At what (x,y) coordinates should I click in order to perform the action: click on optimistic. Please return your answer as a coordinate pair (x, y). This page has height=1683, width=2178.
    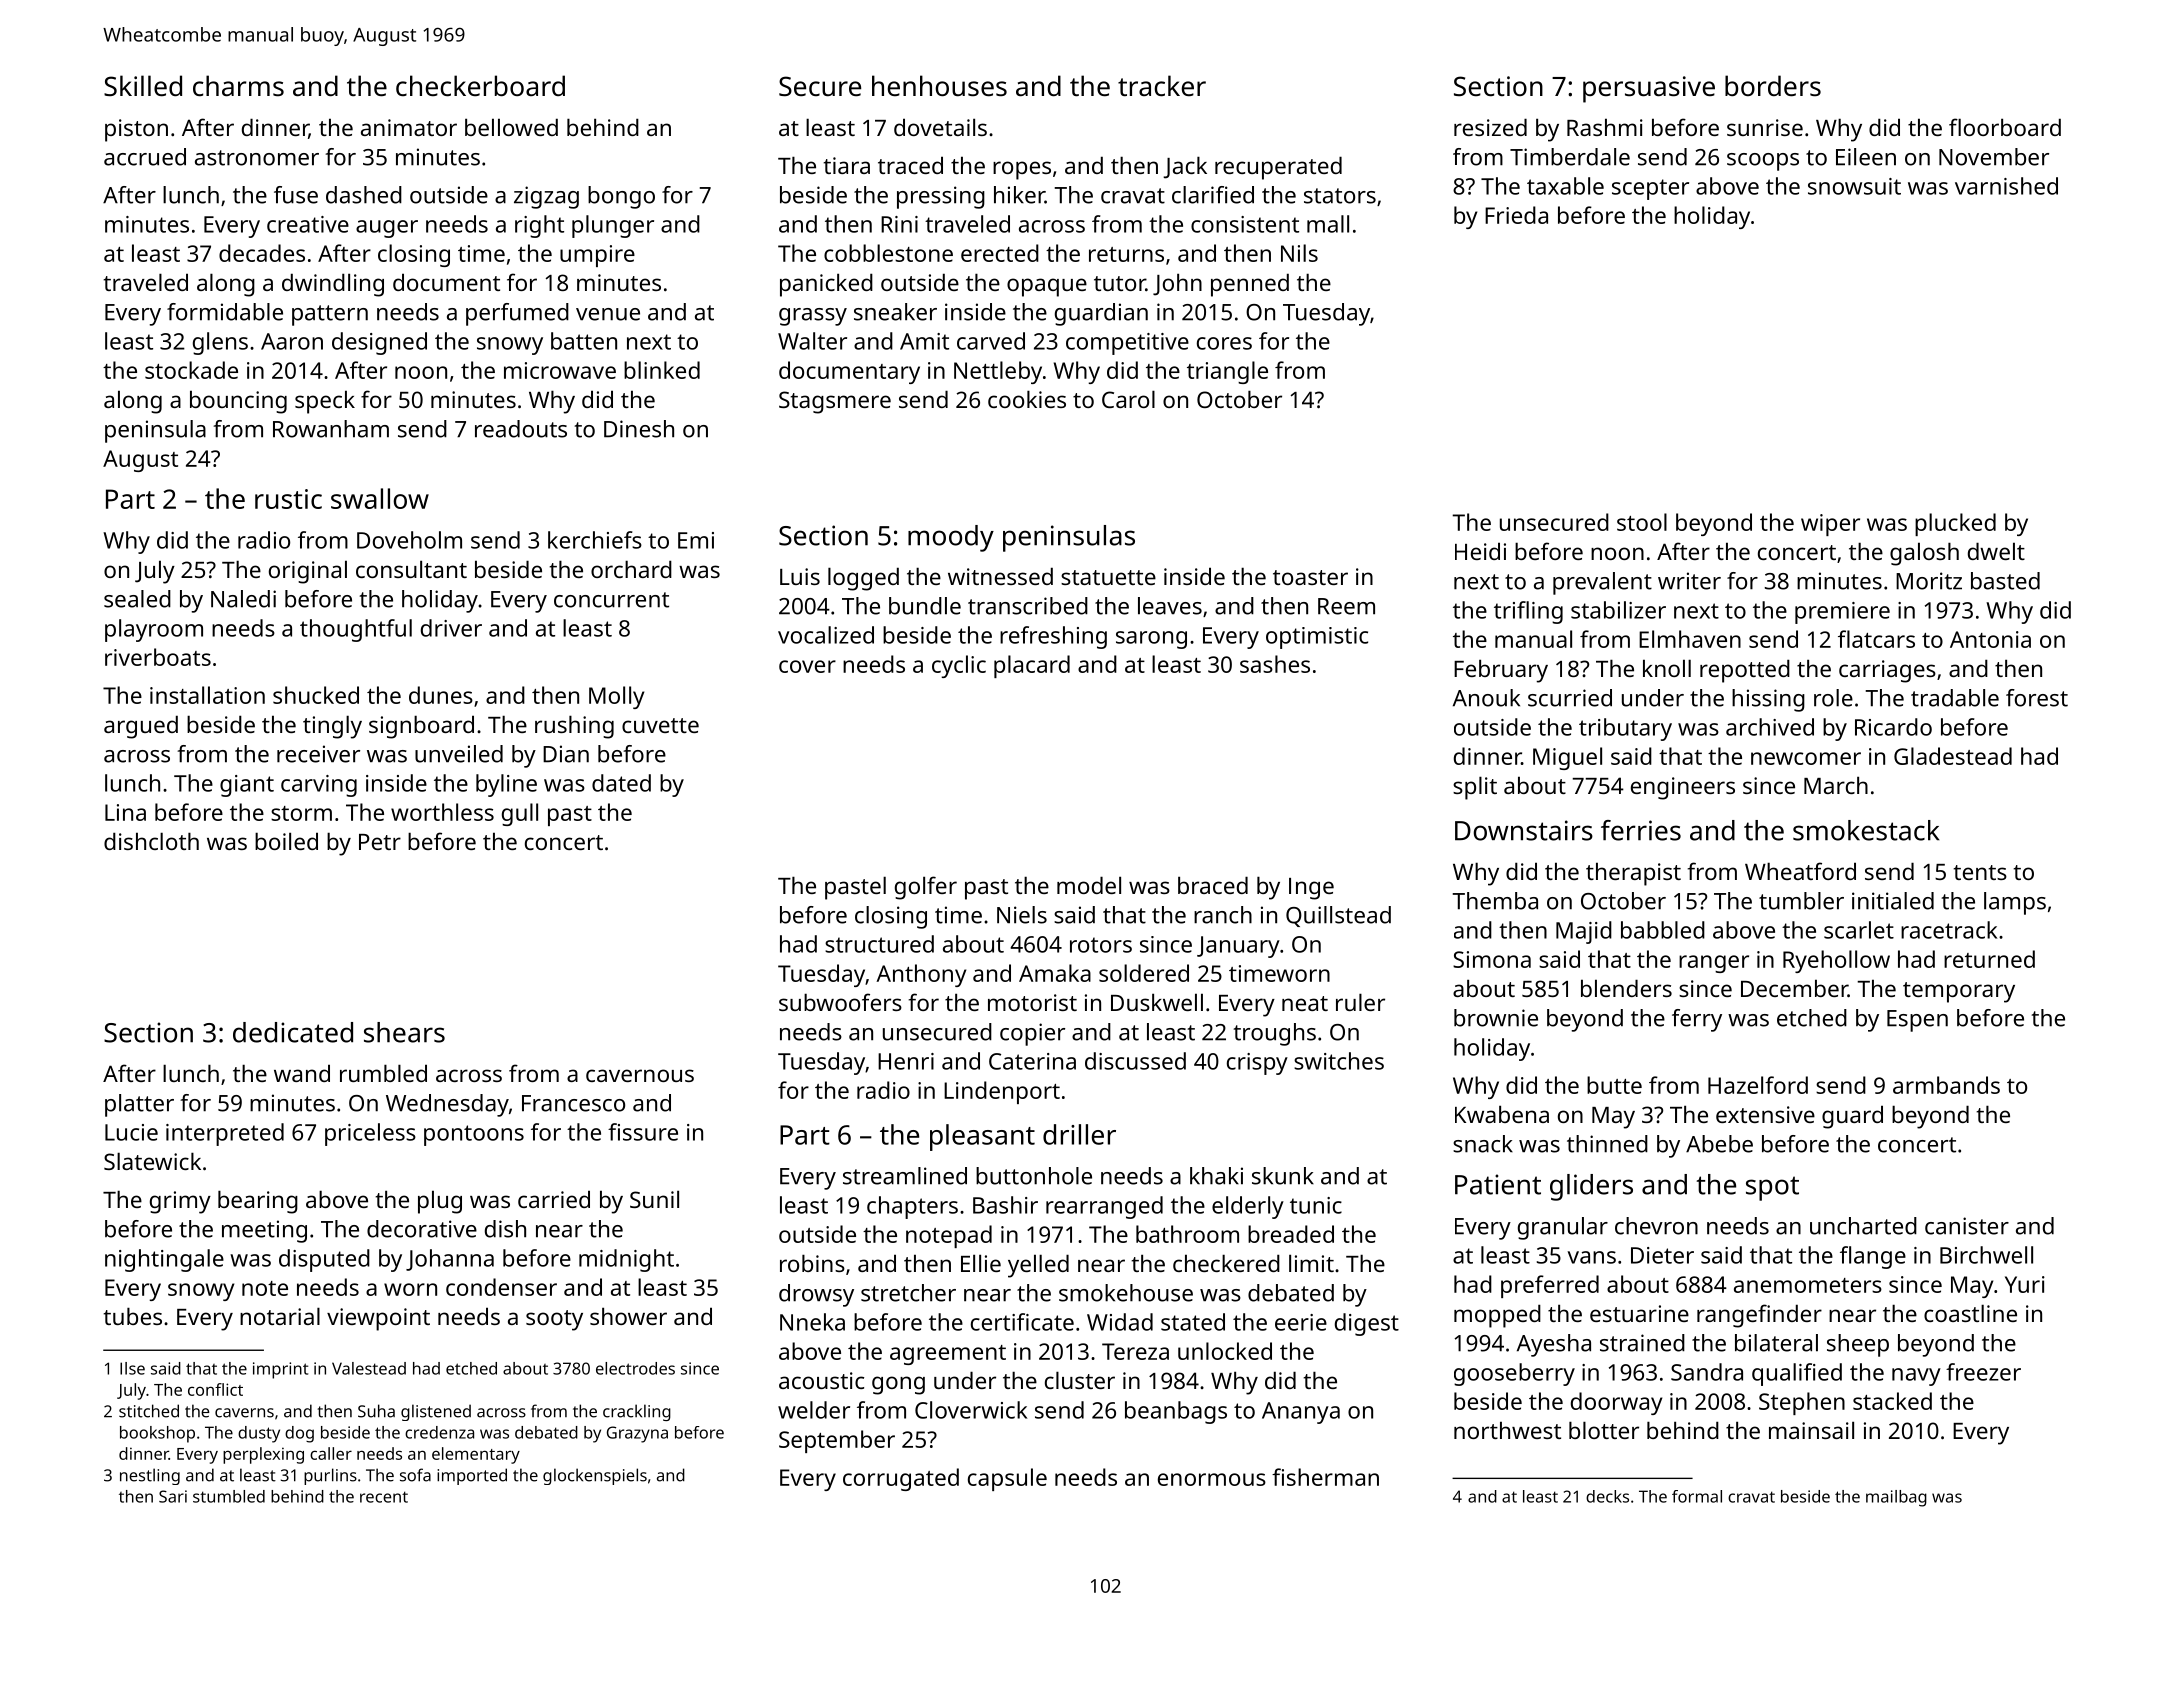
    Looking at the image, I should click on (1317, 638).
